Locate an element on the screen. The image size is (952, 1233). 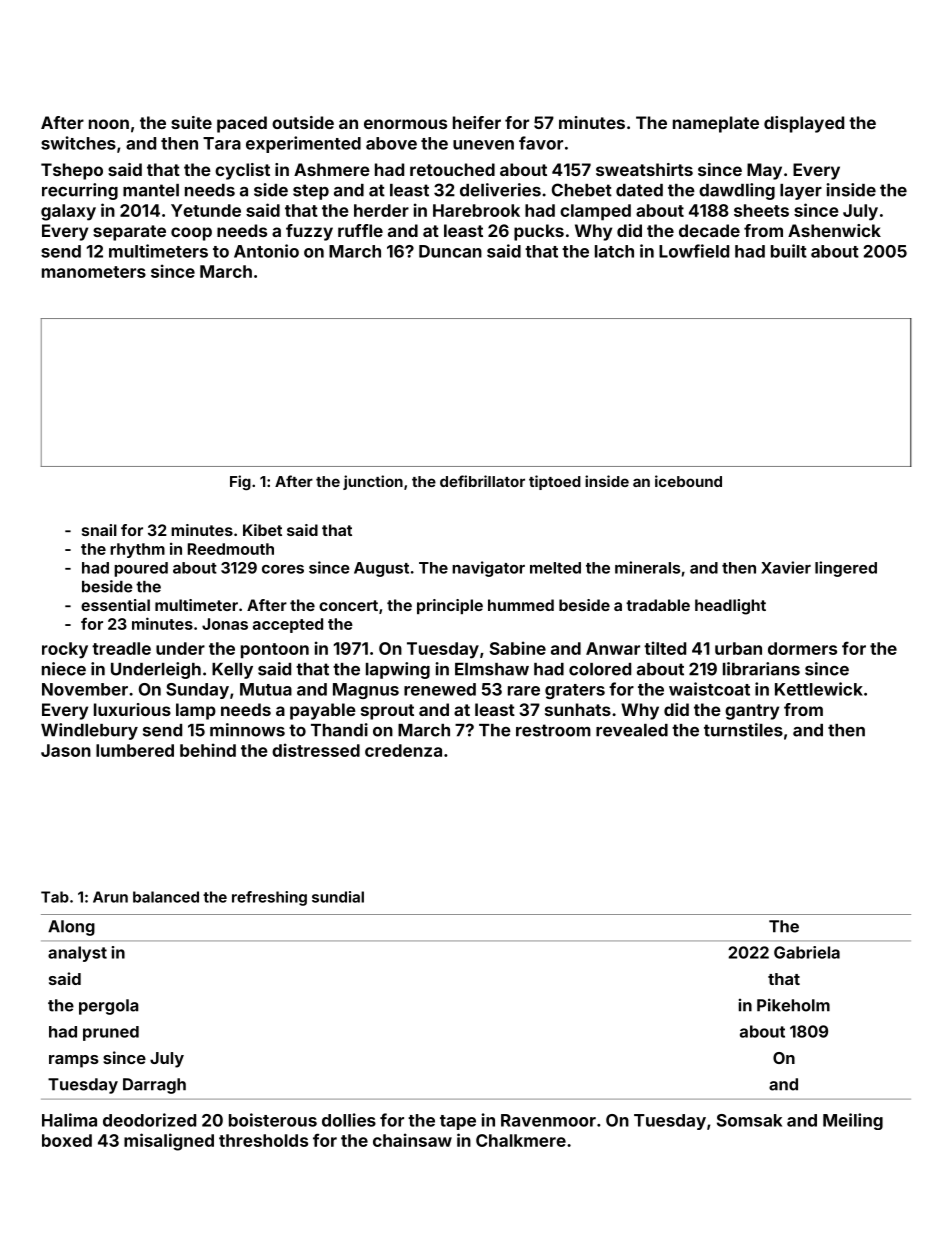
step is located at coordinates (311, 192).
